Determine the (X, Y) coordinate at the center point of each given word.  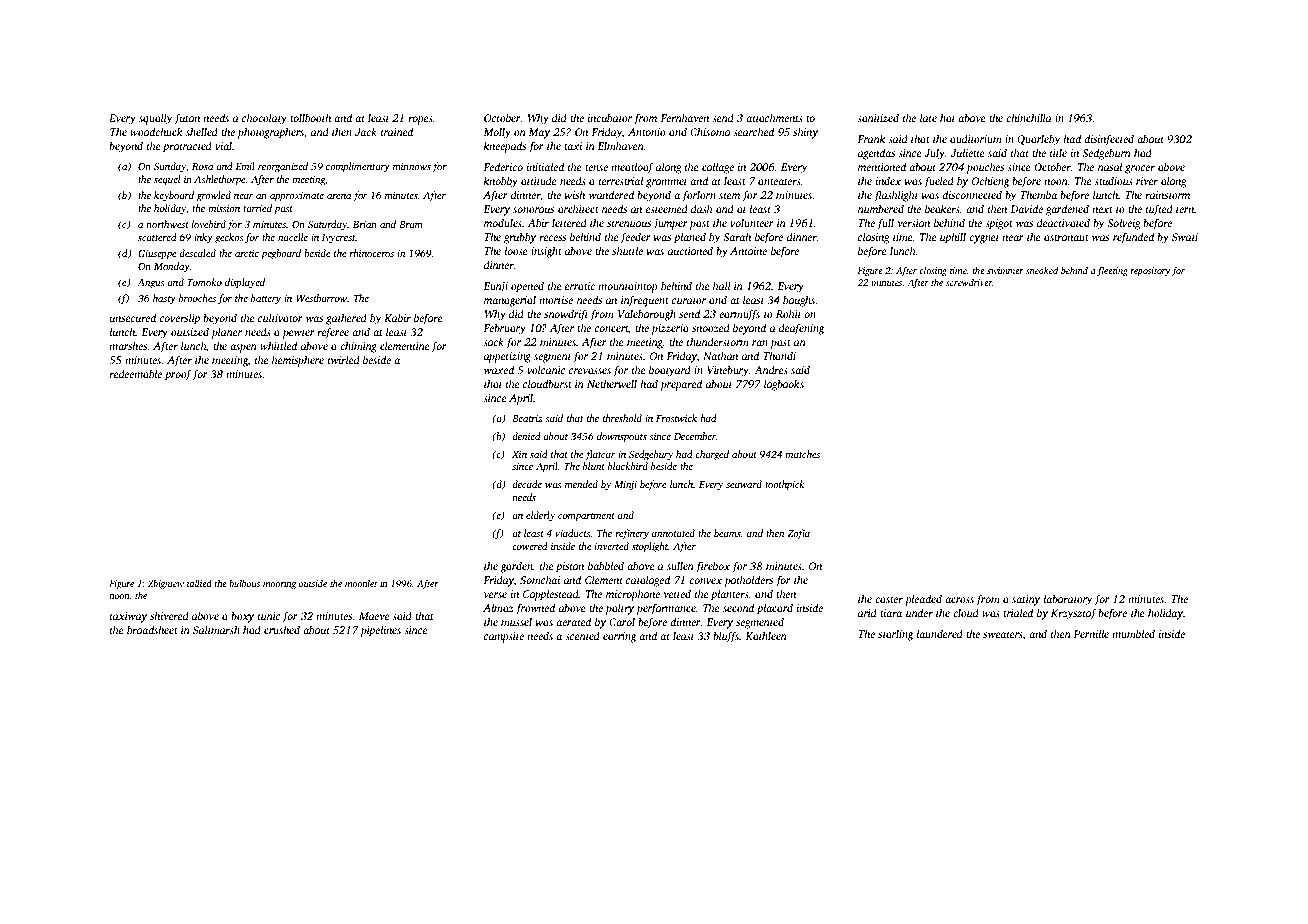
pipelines (380, 631)
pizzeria (670, 329)
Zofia (798, 534)
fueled (939, 182)
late (928, 117)
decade (527, 484)
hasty (164, 299)
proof (178, 375)
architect (578, 208)
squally (156, 119)
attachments (774, 117)
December (695, 436)
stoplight (650, 547)
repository (1150, 271)
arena (339, 196)
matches (802, 454)
